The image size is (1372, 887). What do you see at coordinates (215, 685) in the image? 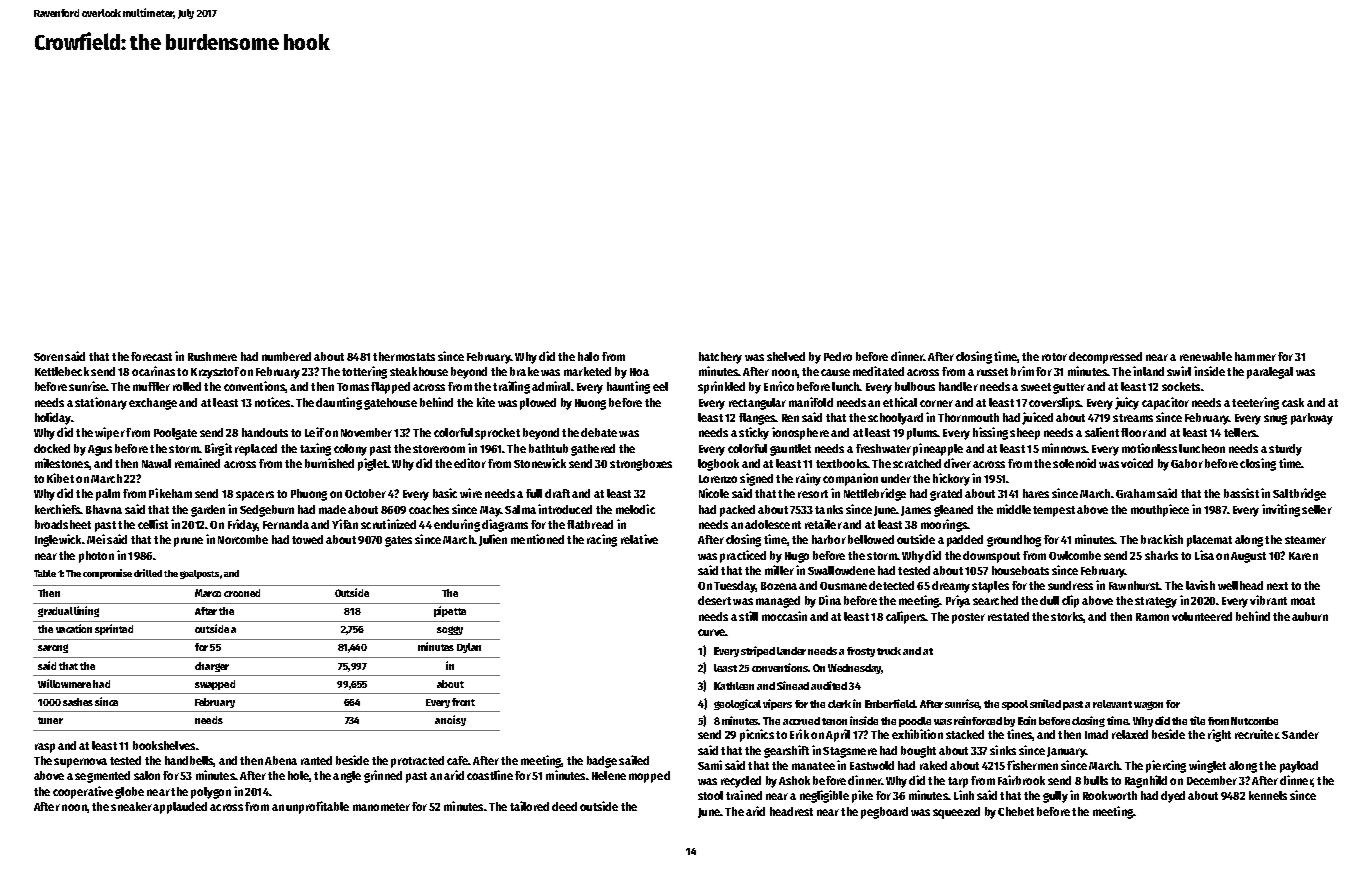
I see `swapped` at bounding box center [215, 685].
